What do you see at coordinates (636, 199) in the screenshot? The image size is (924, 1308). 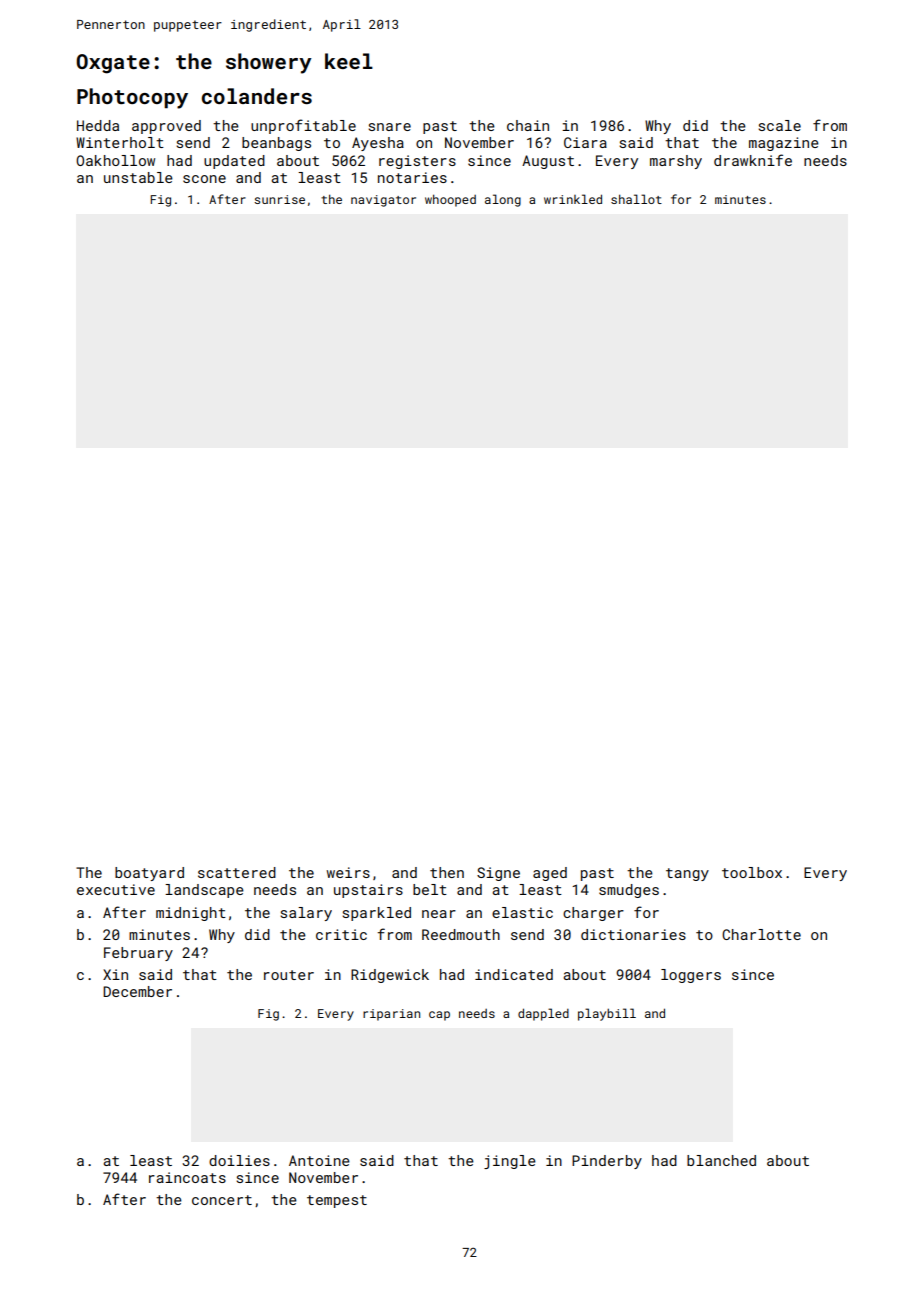 I see `shallot` at bounding box center [636, 199].
